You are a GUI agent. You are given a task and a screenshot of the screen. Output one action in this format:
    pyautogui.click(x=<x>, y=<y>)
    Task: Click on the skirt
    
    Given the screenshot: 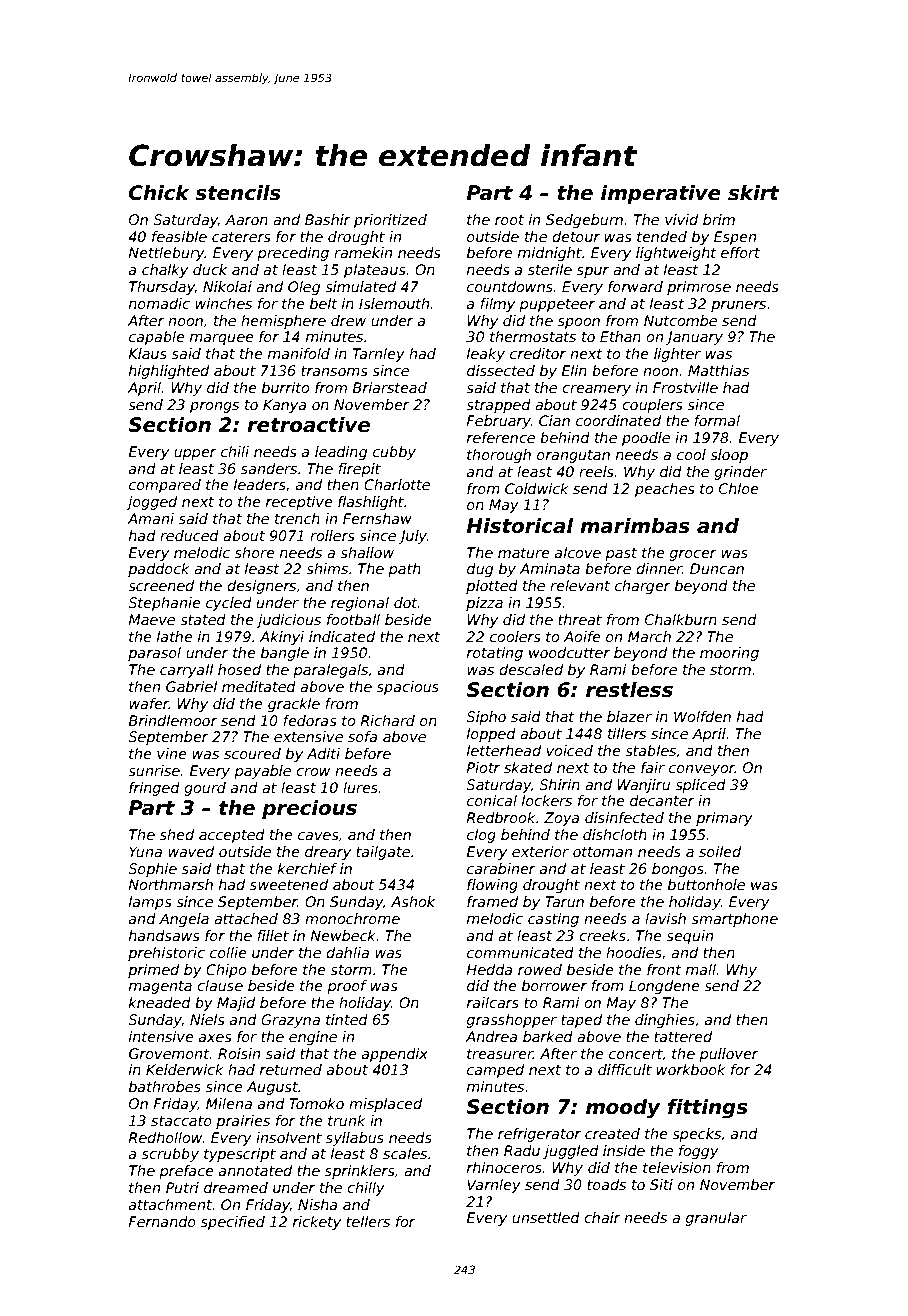 What is the action you would take?
    pyautogui.click(x=754, y=193)
